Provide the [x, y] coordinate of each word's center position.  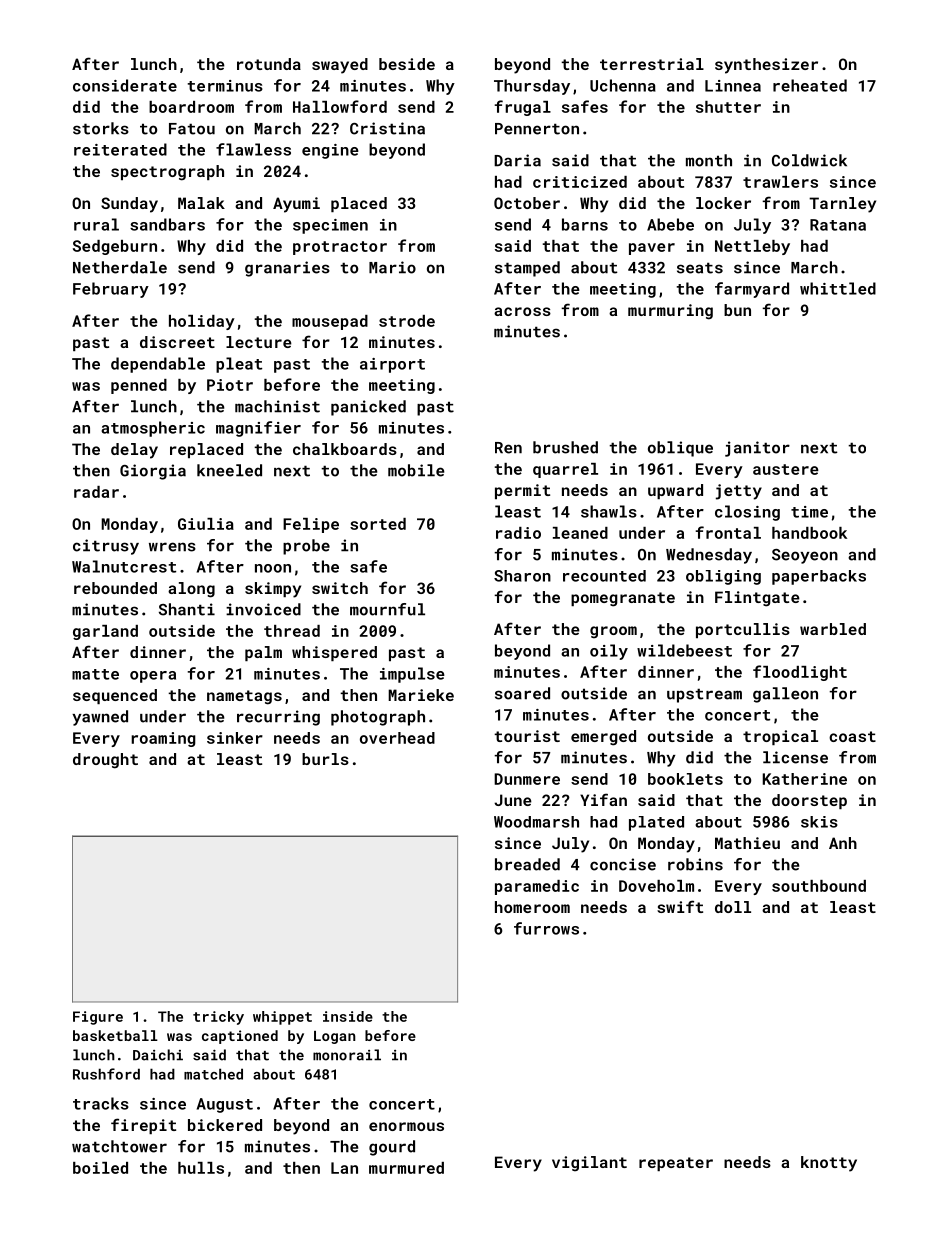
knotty [829, 1164]
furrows [546, 928]
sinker [235, 738]
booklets [685, 779]
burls [325, 759]
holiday [202, 322]
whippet [282, 1018]
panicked [368, 408]
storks [101, 128]
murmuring [670, 312]
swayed [340, 66]
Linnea [733, 86]
